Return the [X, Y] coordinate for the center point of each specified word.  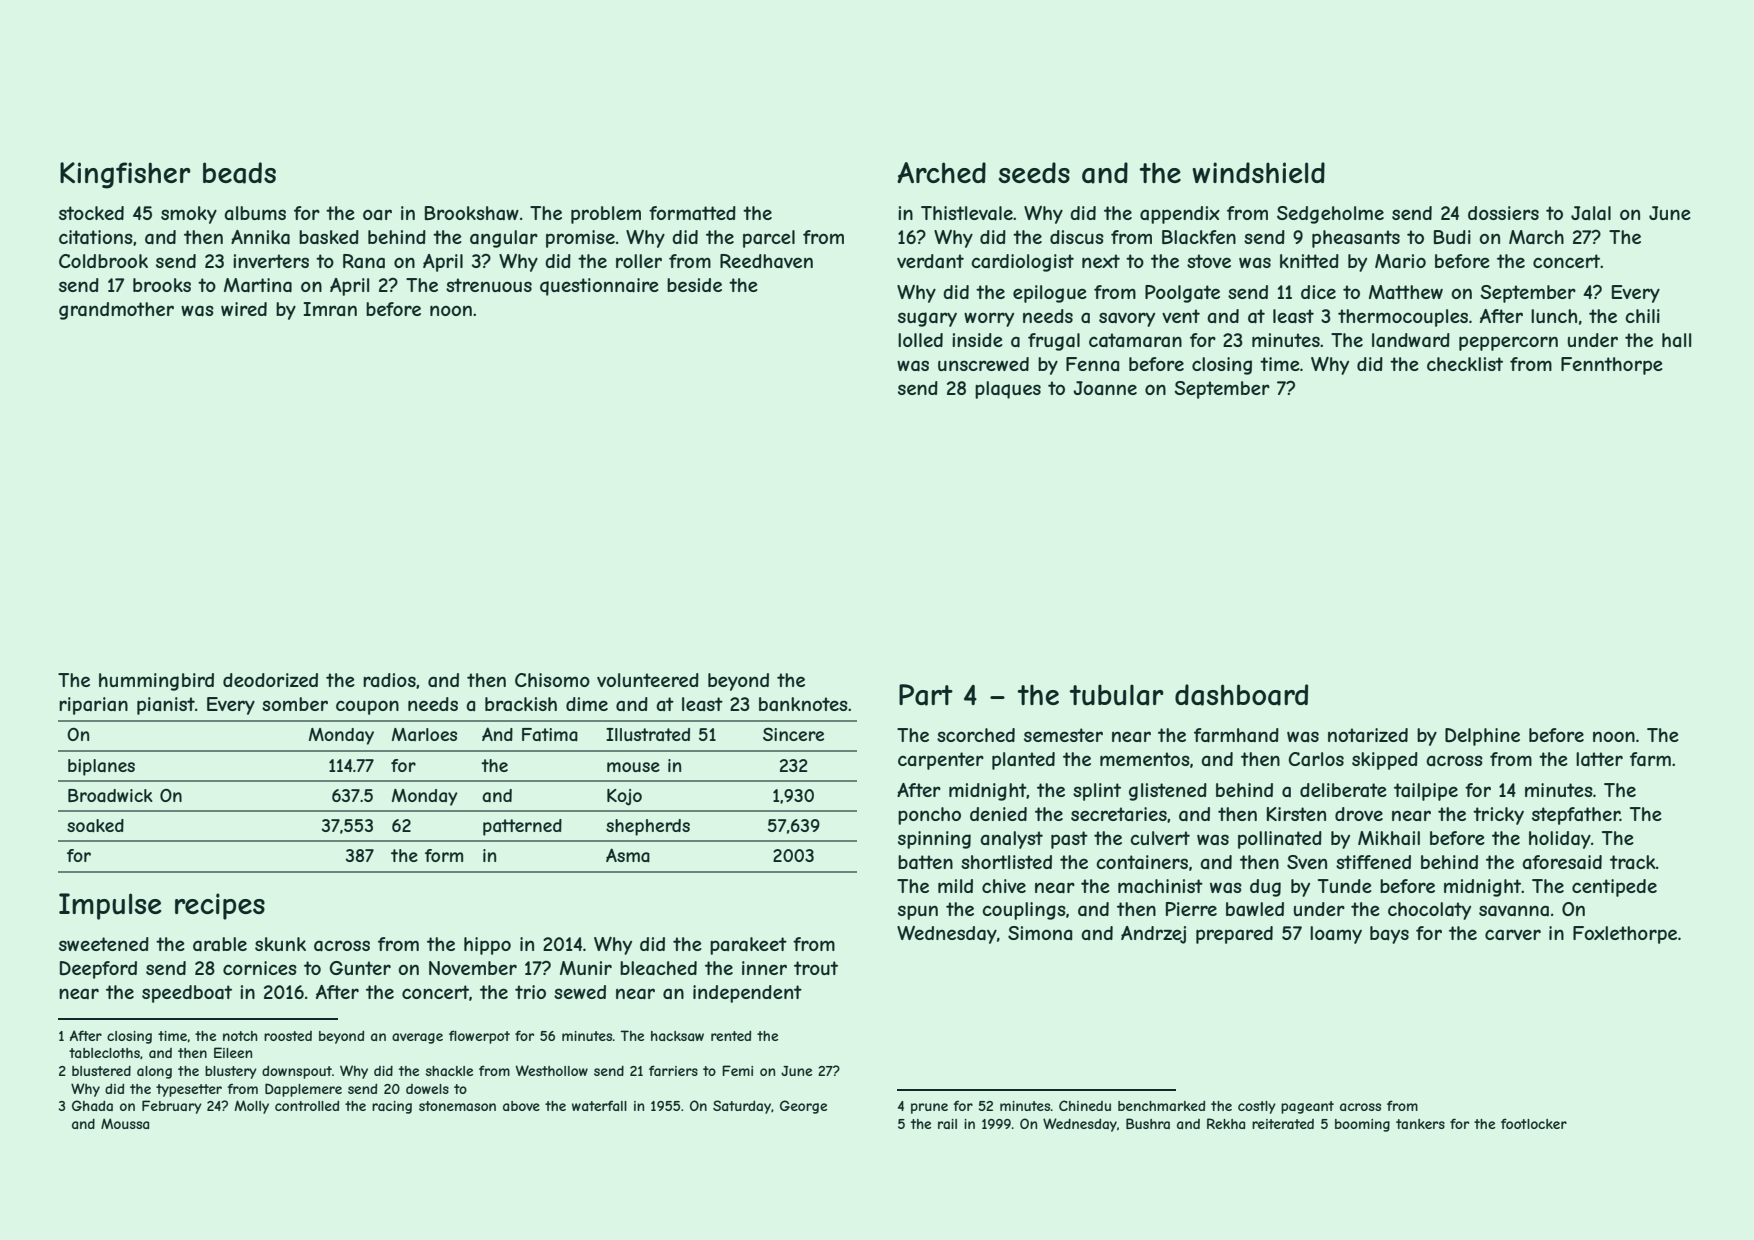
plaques [1008, 390]
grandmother [116, 311]
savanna [1514, 911]
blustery [231, 1072]
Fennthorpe [1612, 366]
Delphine [1482, 737]
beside [694, 285]
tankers [1420, 1124]
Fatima [550, 734]
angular [504, 239]
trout [816, 968]
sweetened [104, 944]
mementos [1145, 759]
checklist [1465, 364]
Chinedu [1085, 1105]
